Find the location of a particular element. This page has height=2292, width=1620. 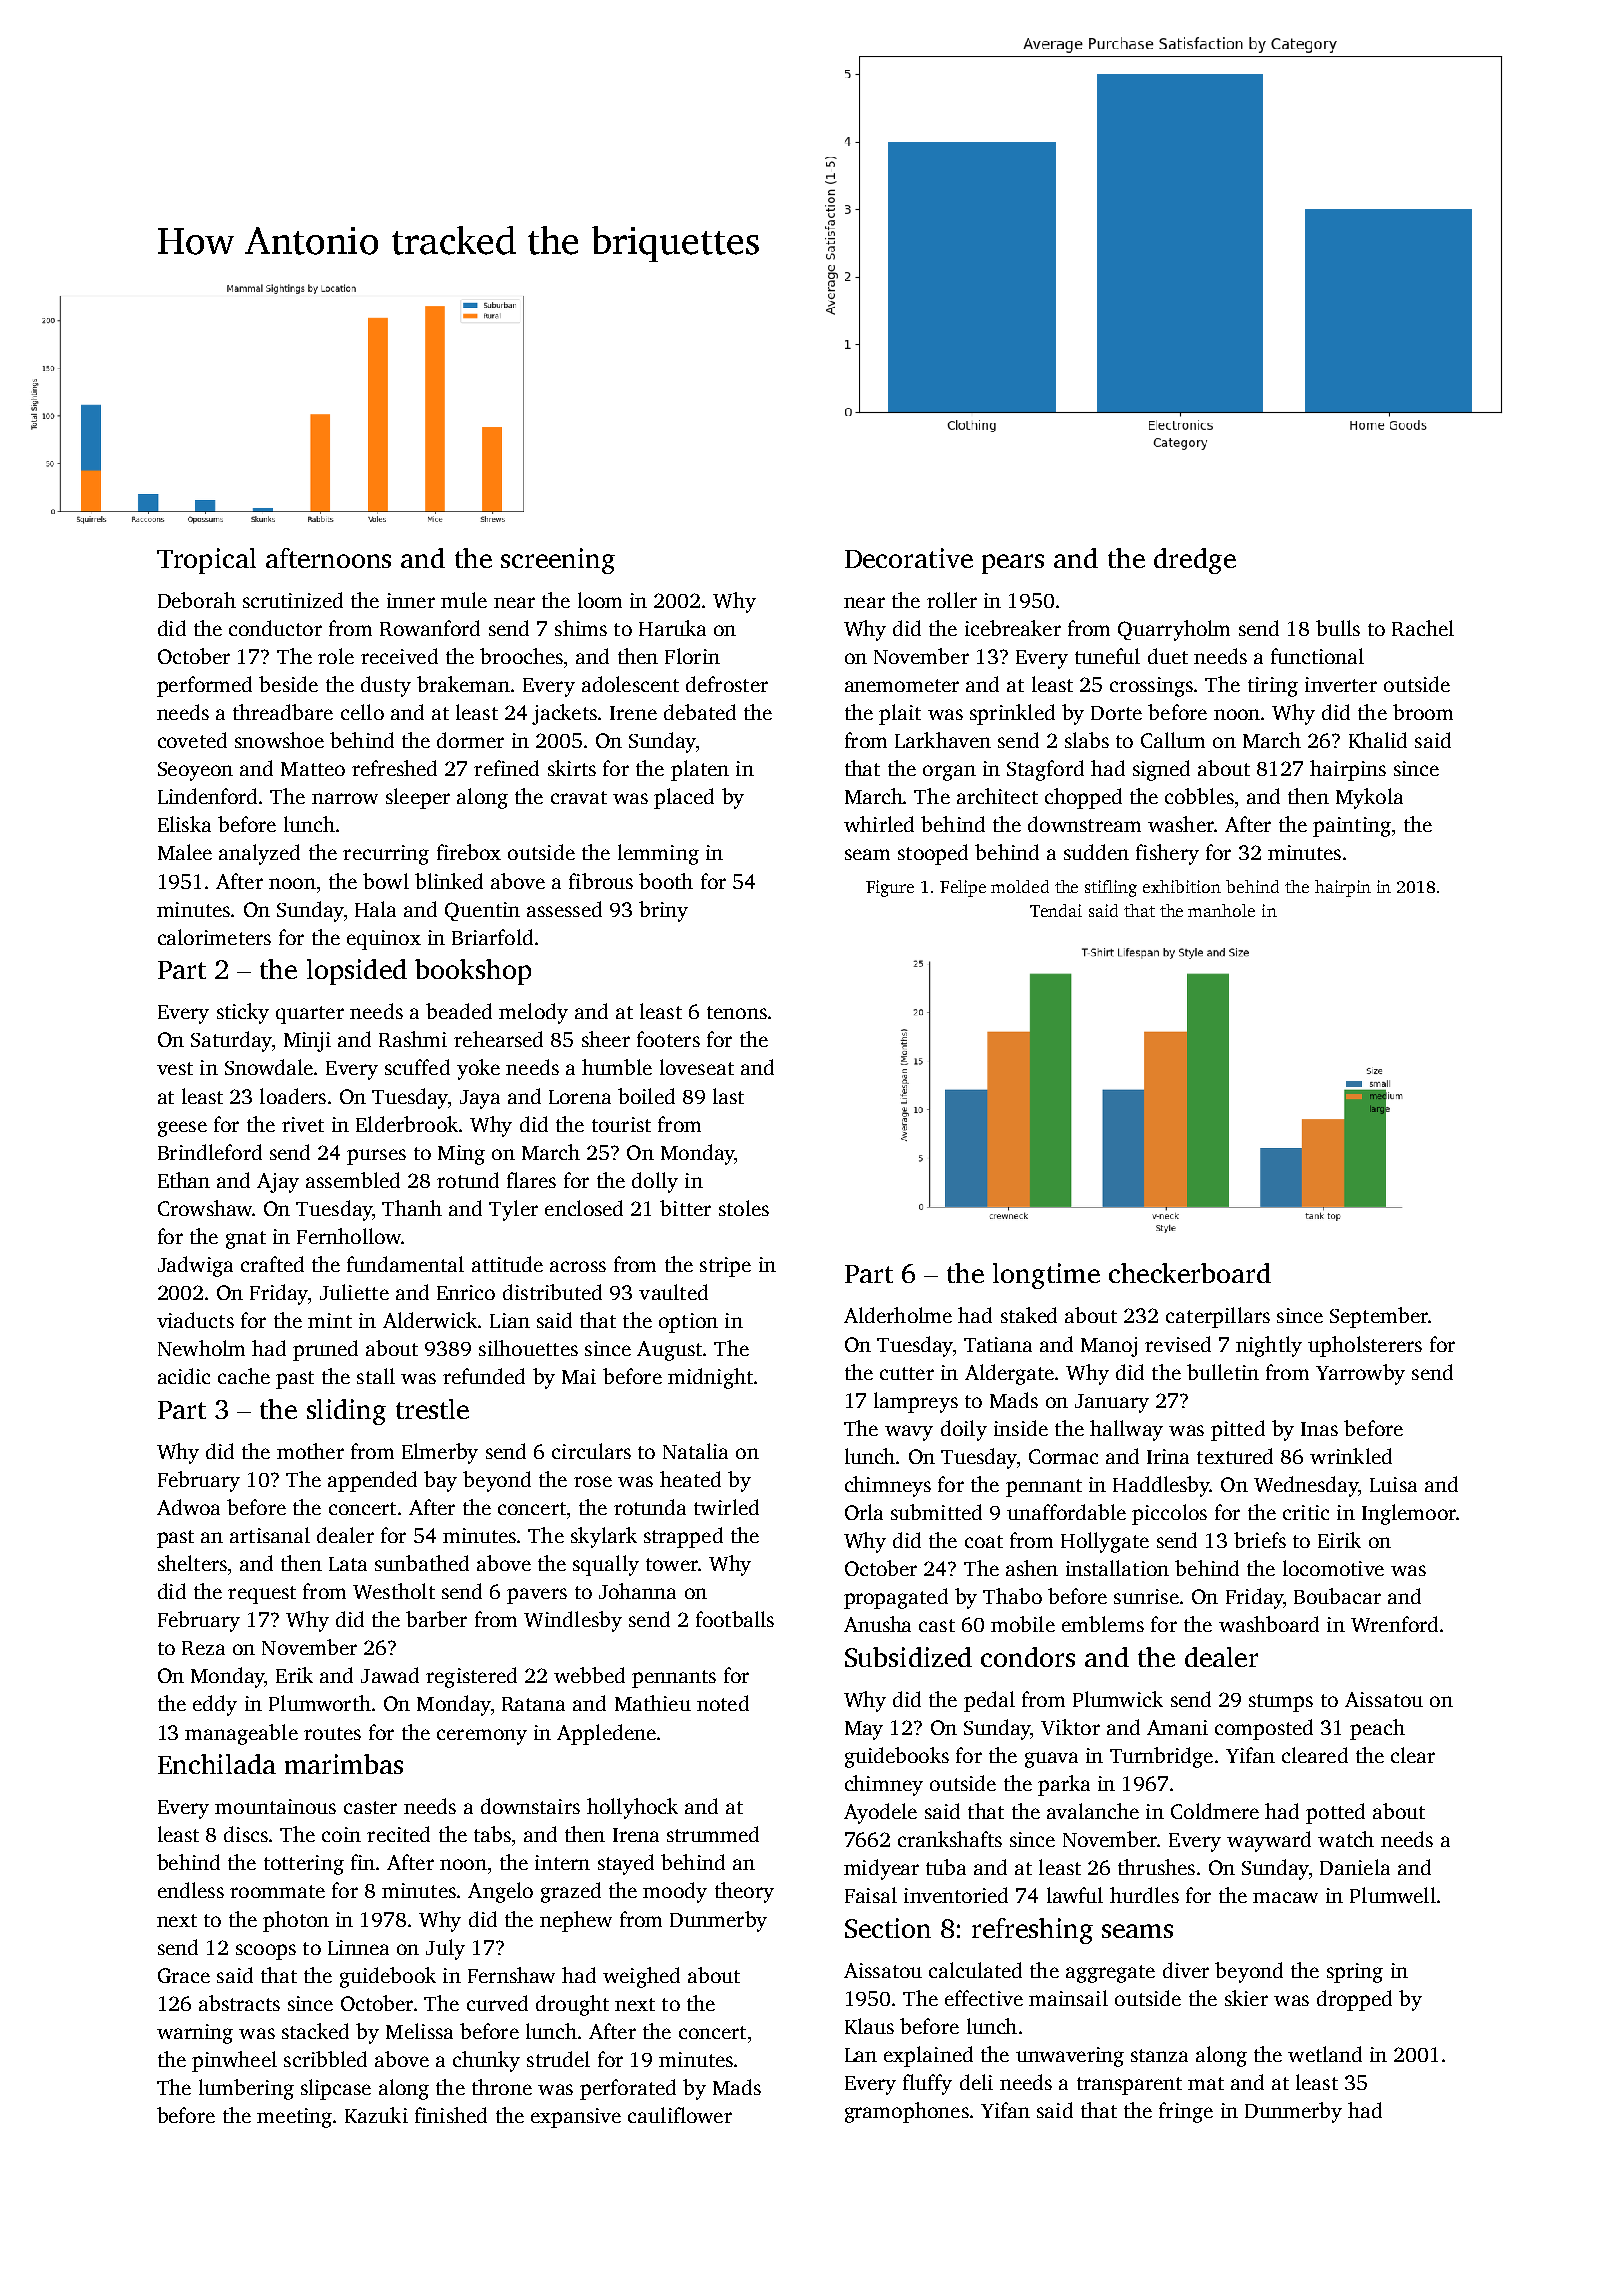

Enchilada is located at coordinates (217, 1764).
